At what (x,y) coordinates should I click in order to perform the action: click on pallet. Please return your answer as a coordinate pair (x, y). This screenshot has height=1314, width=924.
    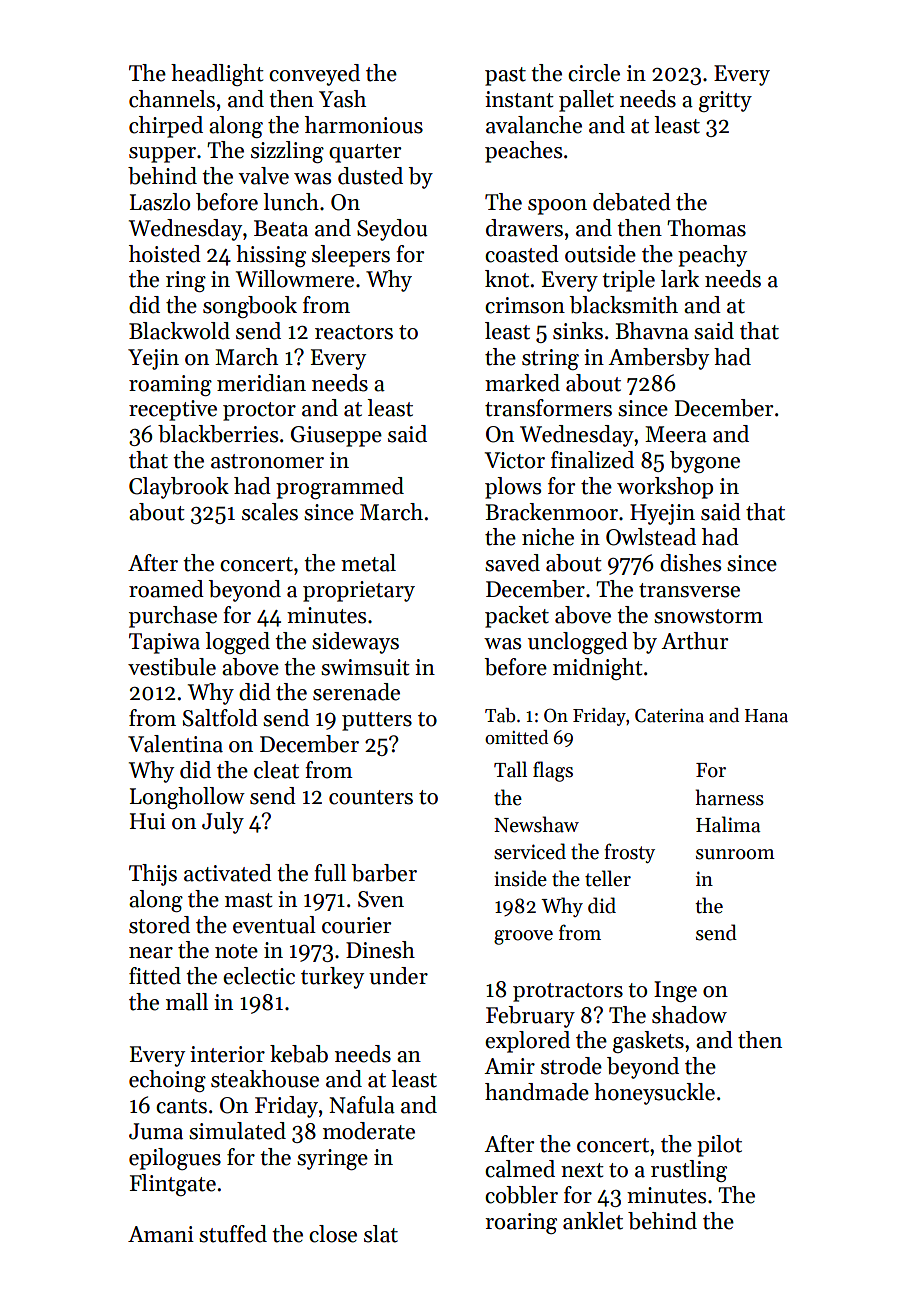
    Looking at the image, I should click on (586, 101).
